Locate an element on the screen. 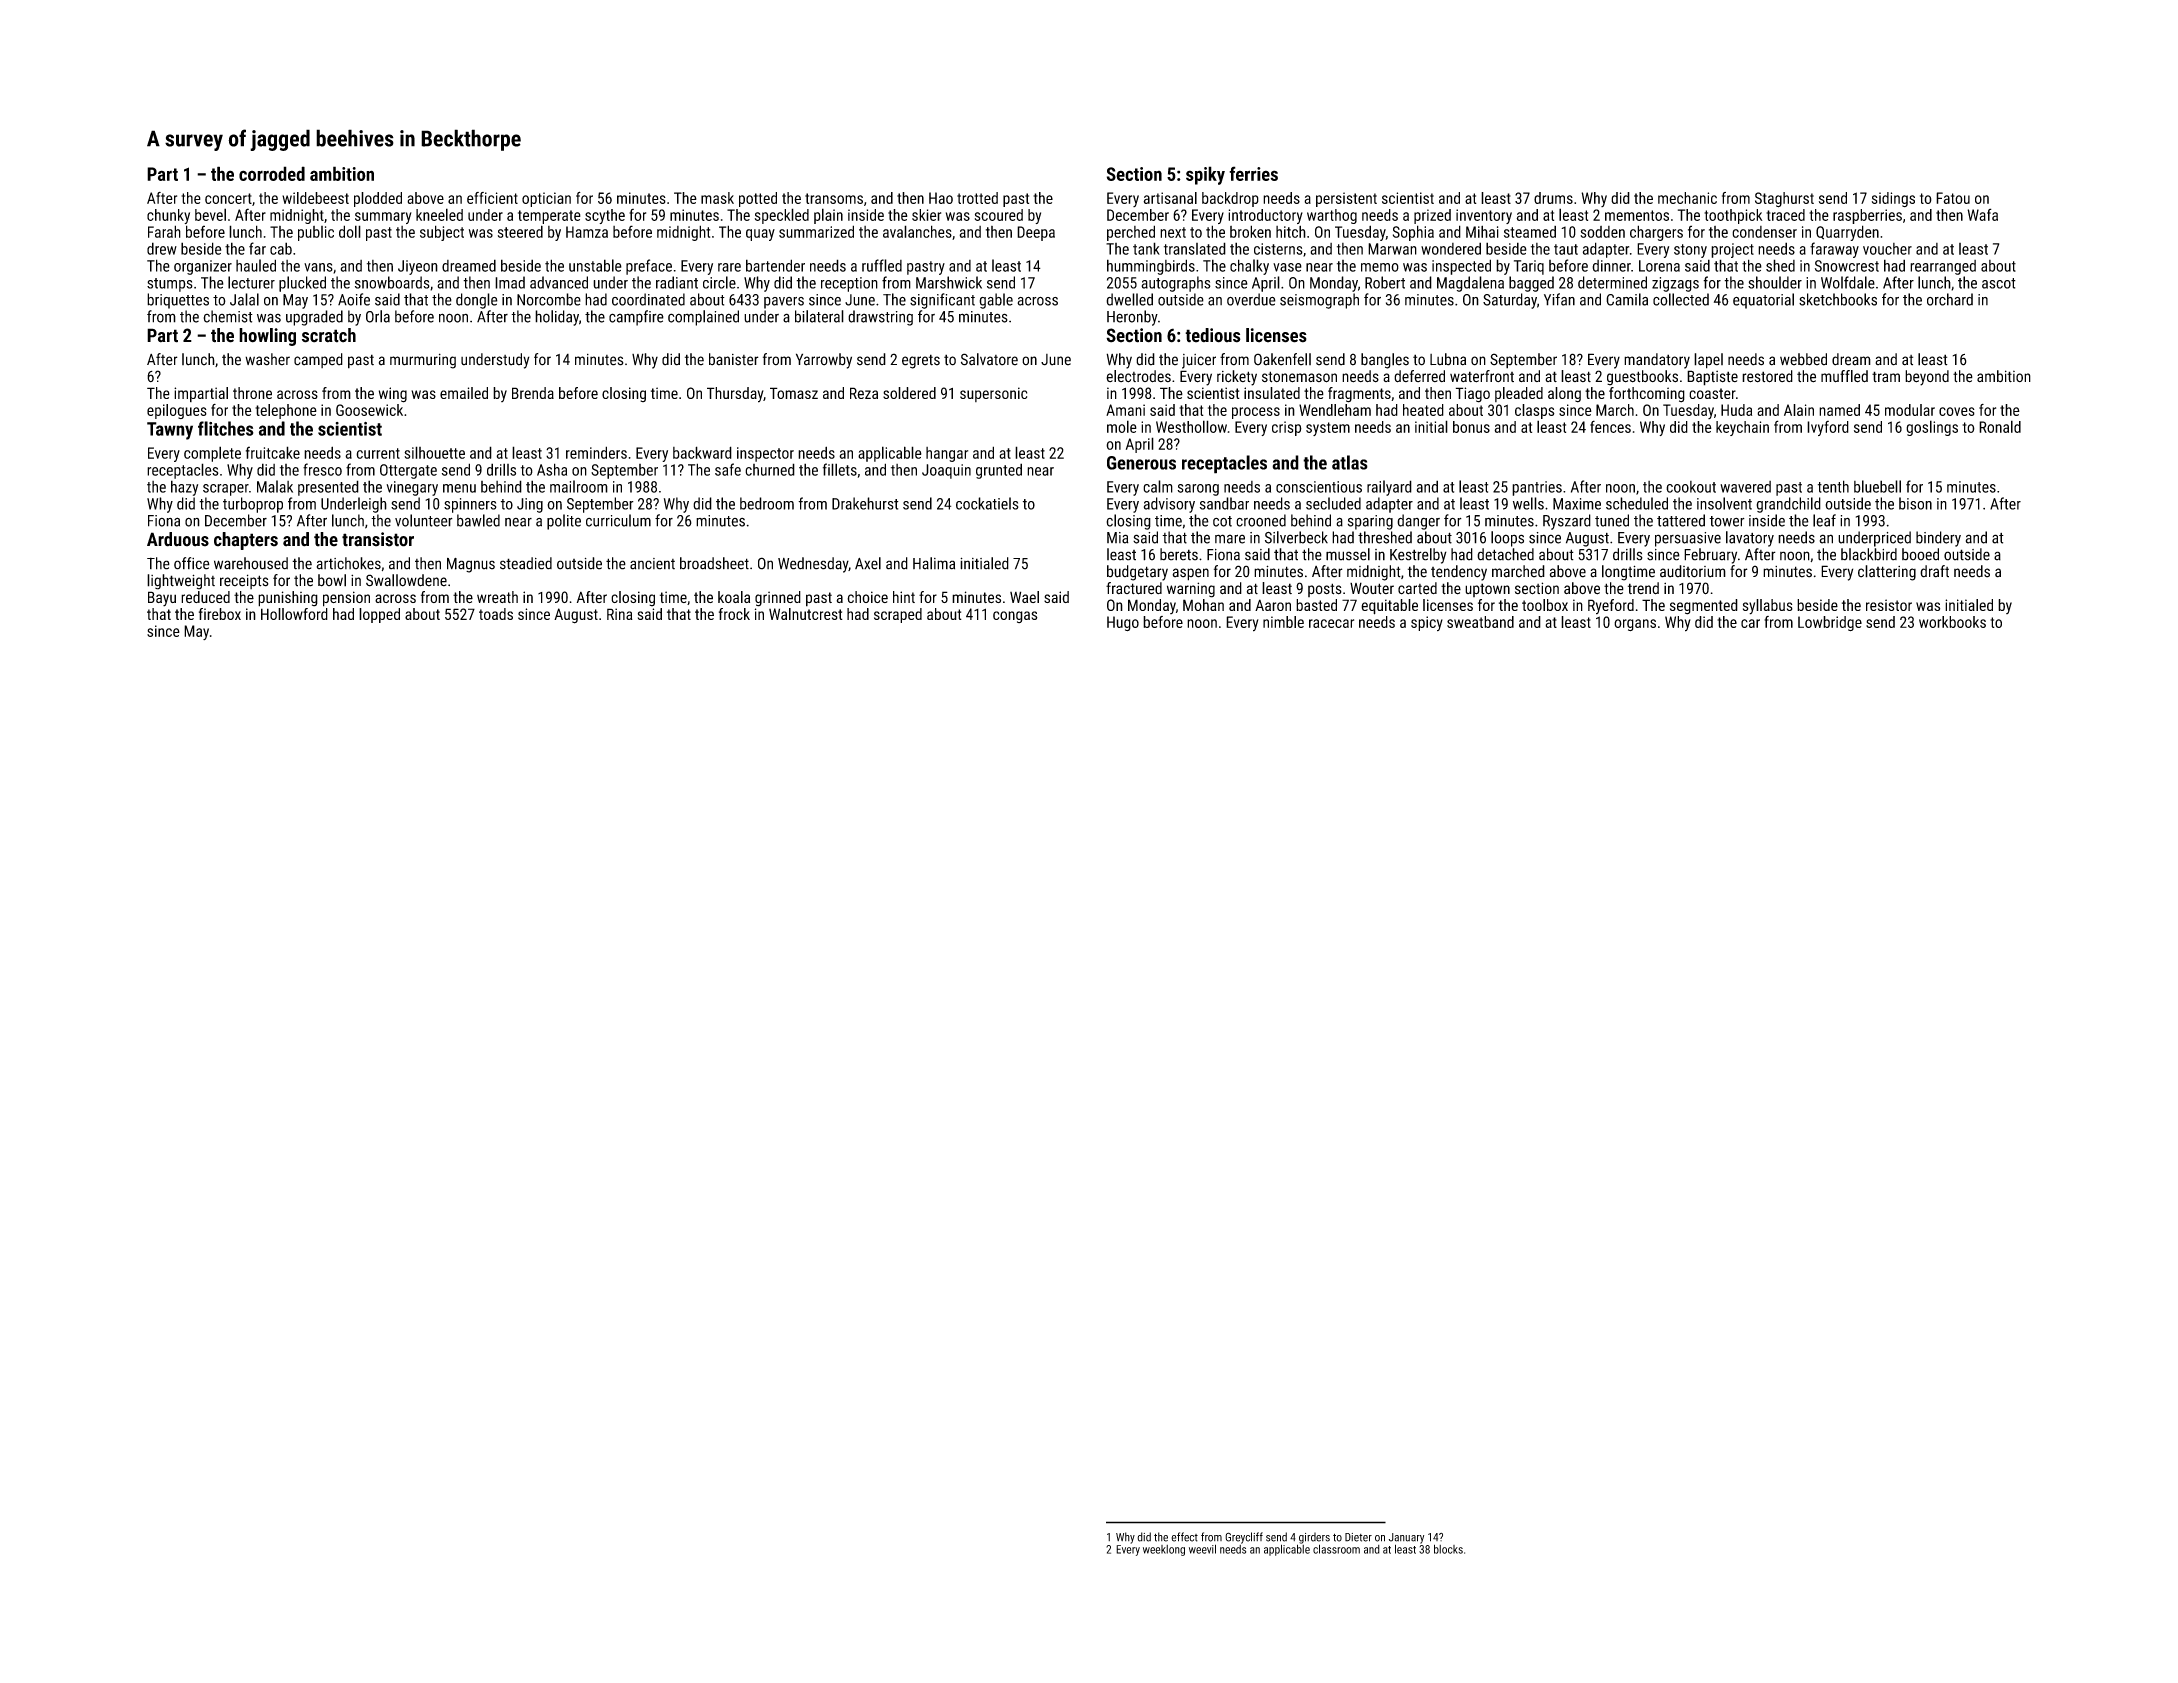 Image resolution: width=2178 pixels, height=1683 pixels. weevil is located at coordinates (1202, 1549).
